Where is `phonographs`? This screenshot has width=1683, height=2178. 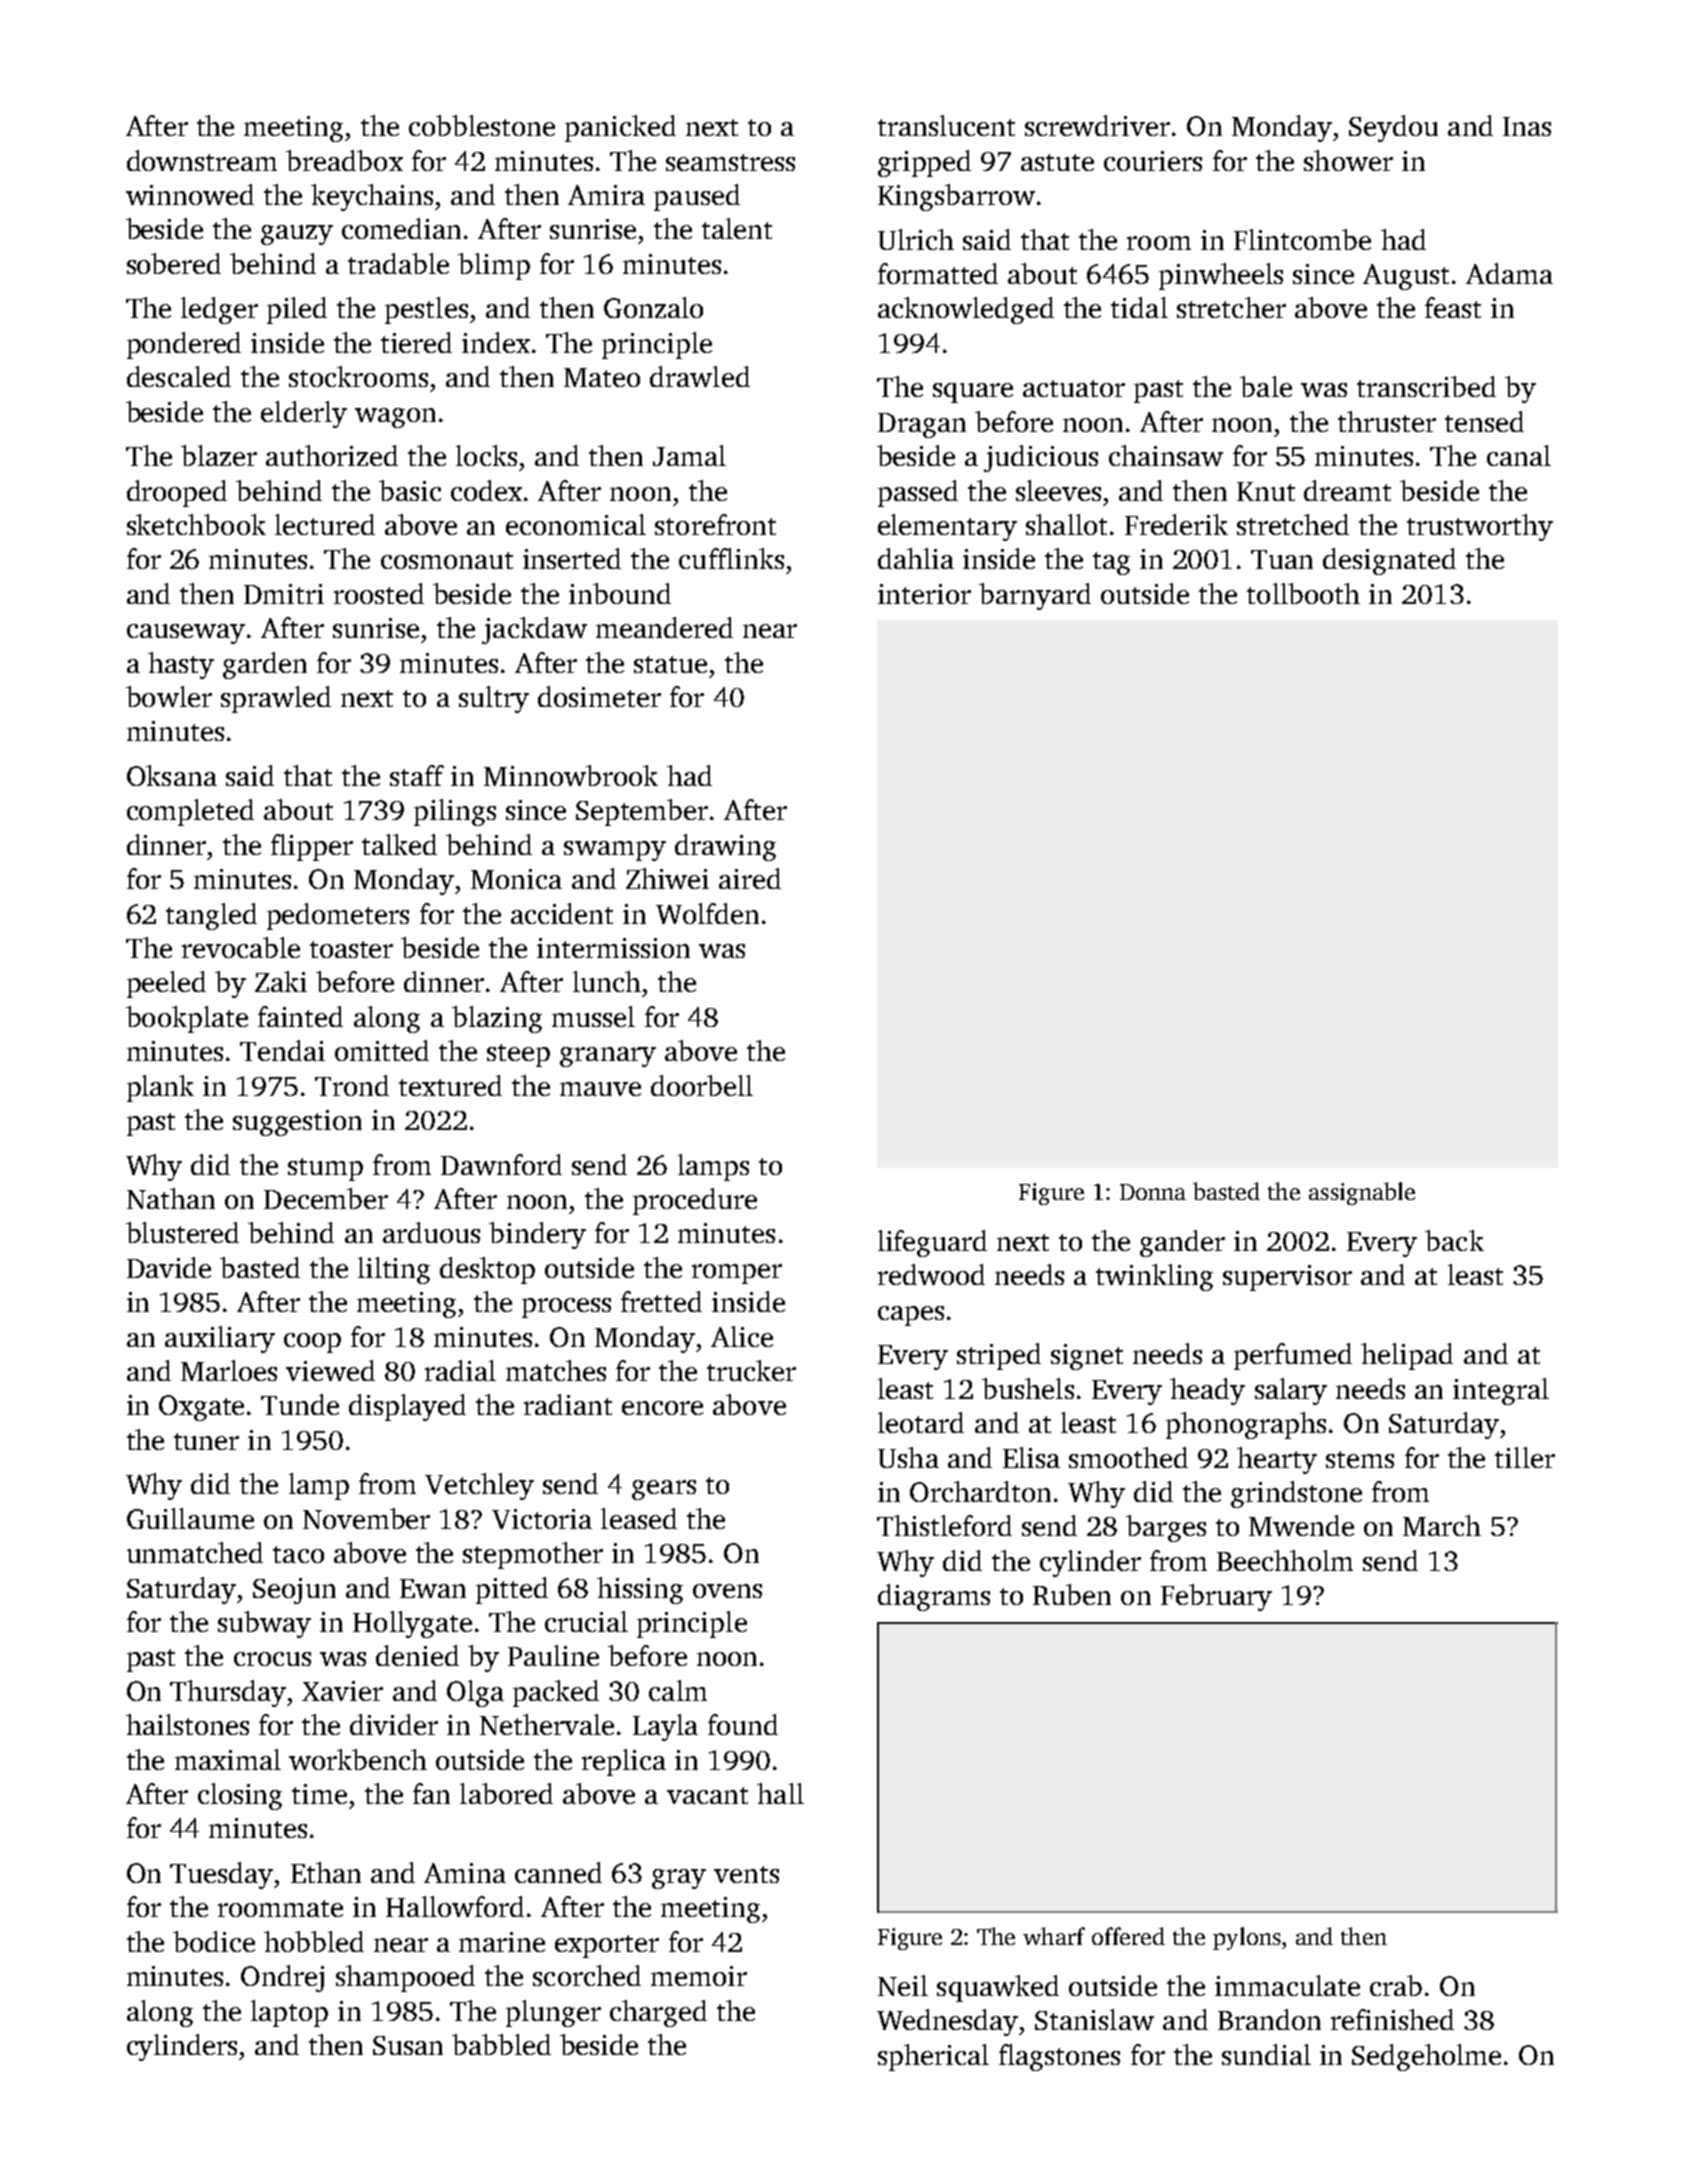
phonographs is located at coordinates (1246, 1425).
